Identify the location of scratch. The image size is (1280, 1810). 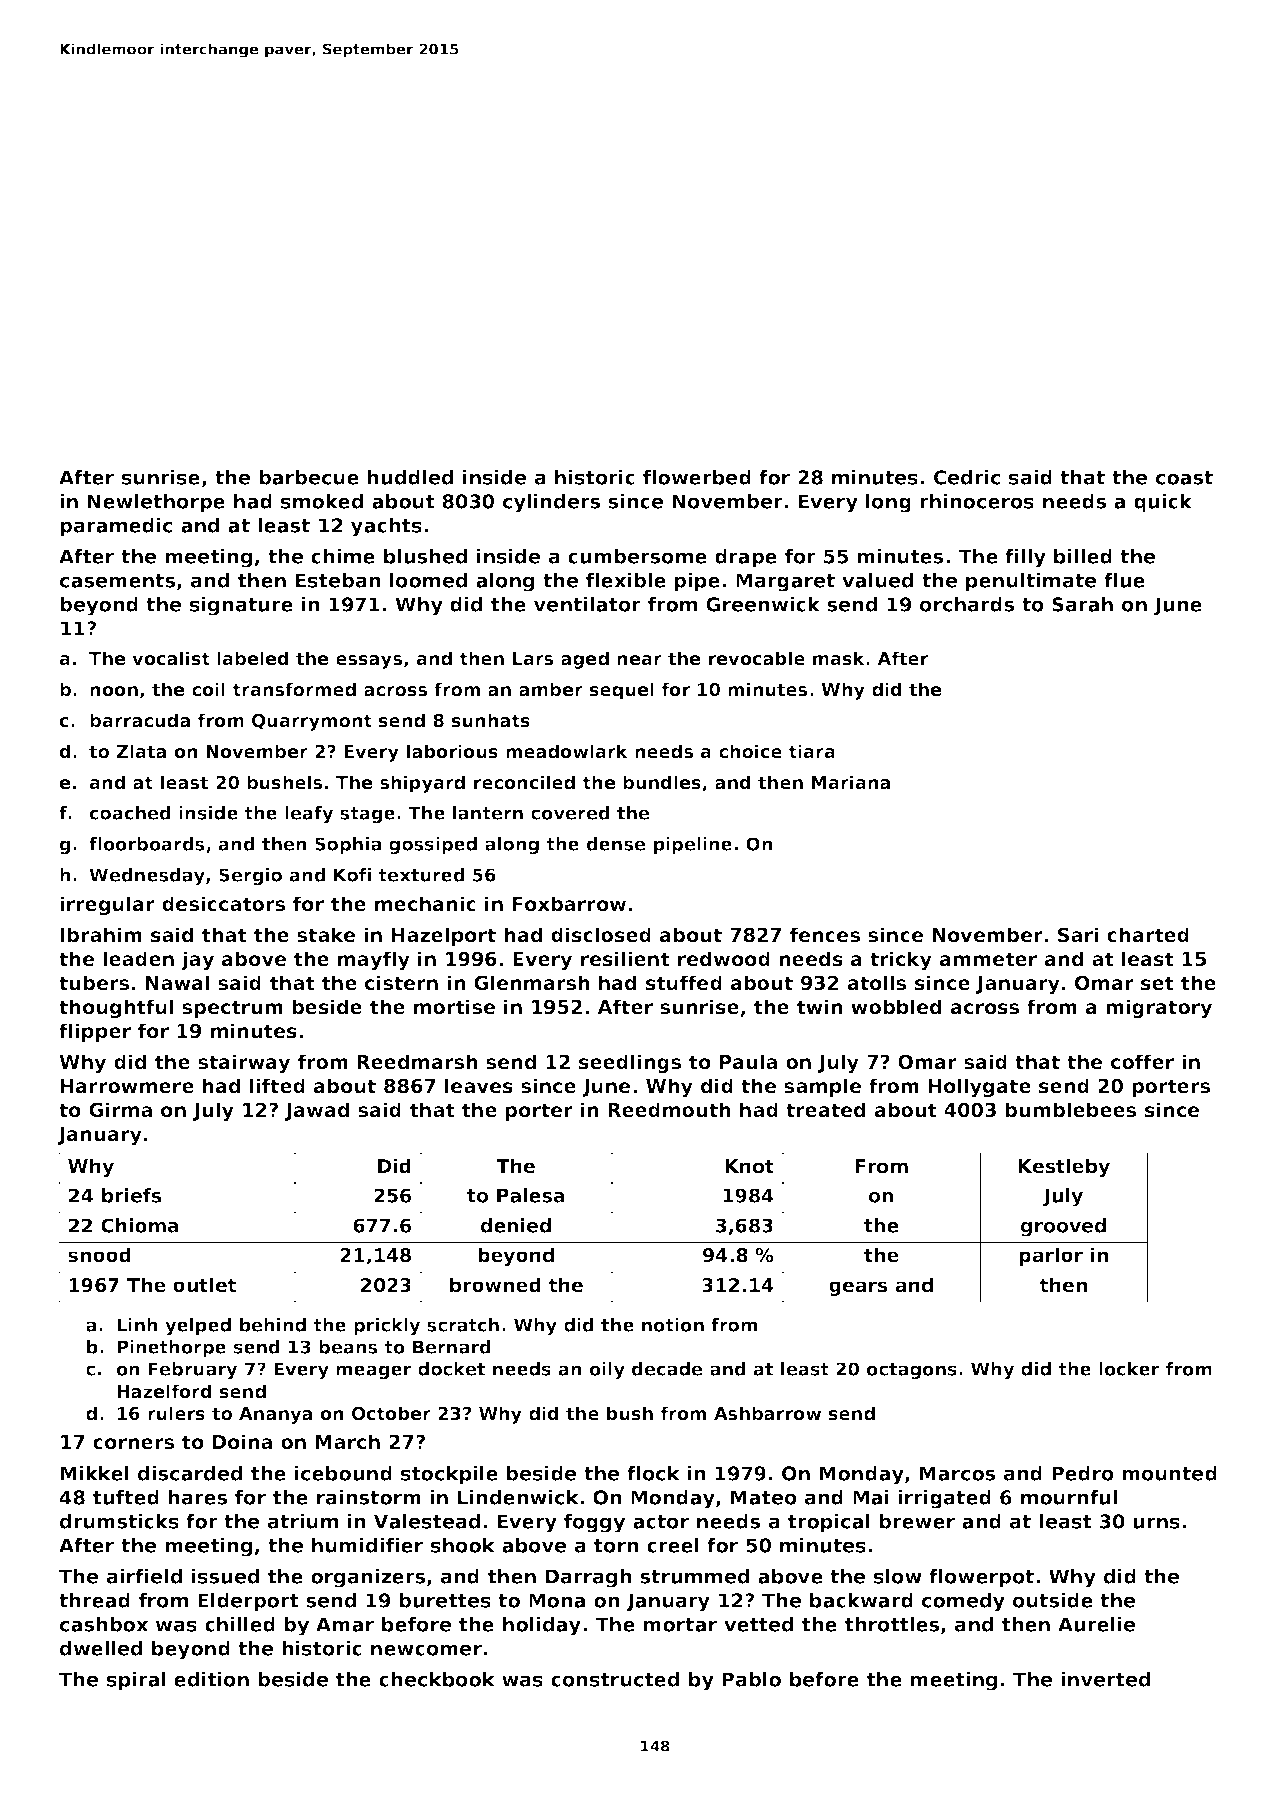
(463, 1325).
